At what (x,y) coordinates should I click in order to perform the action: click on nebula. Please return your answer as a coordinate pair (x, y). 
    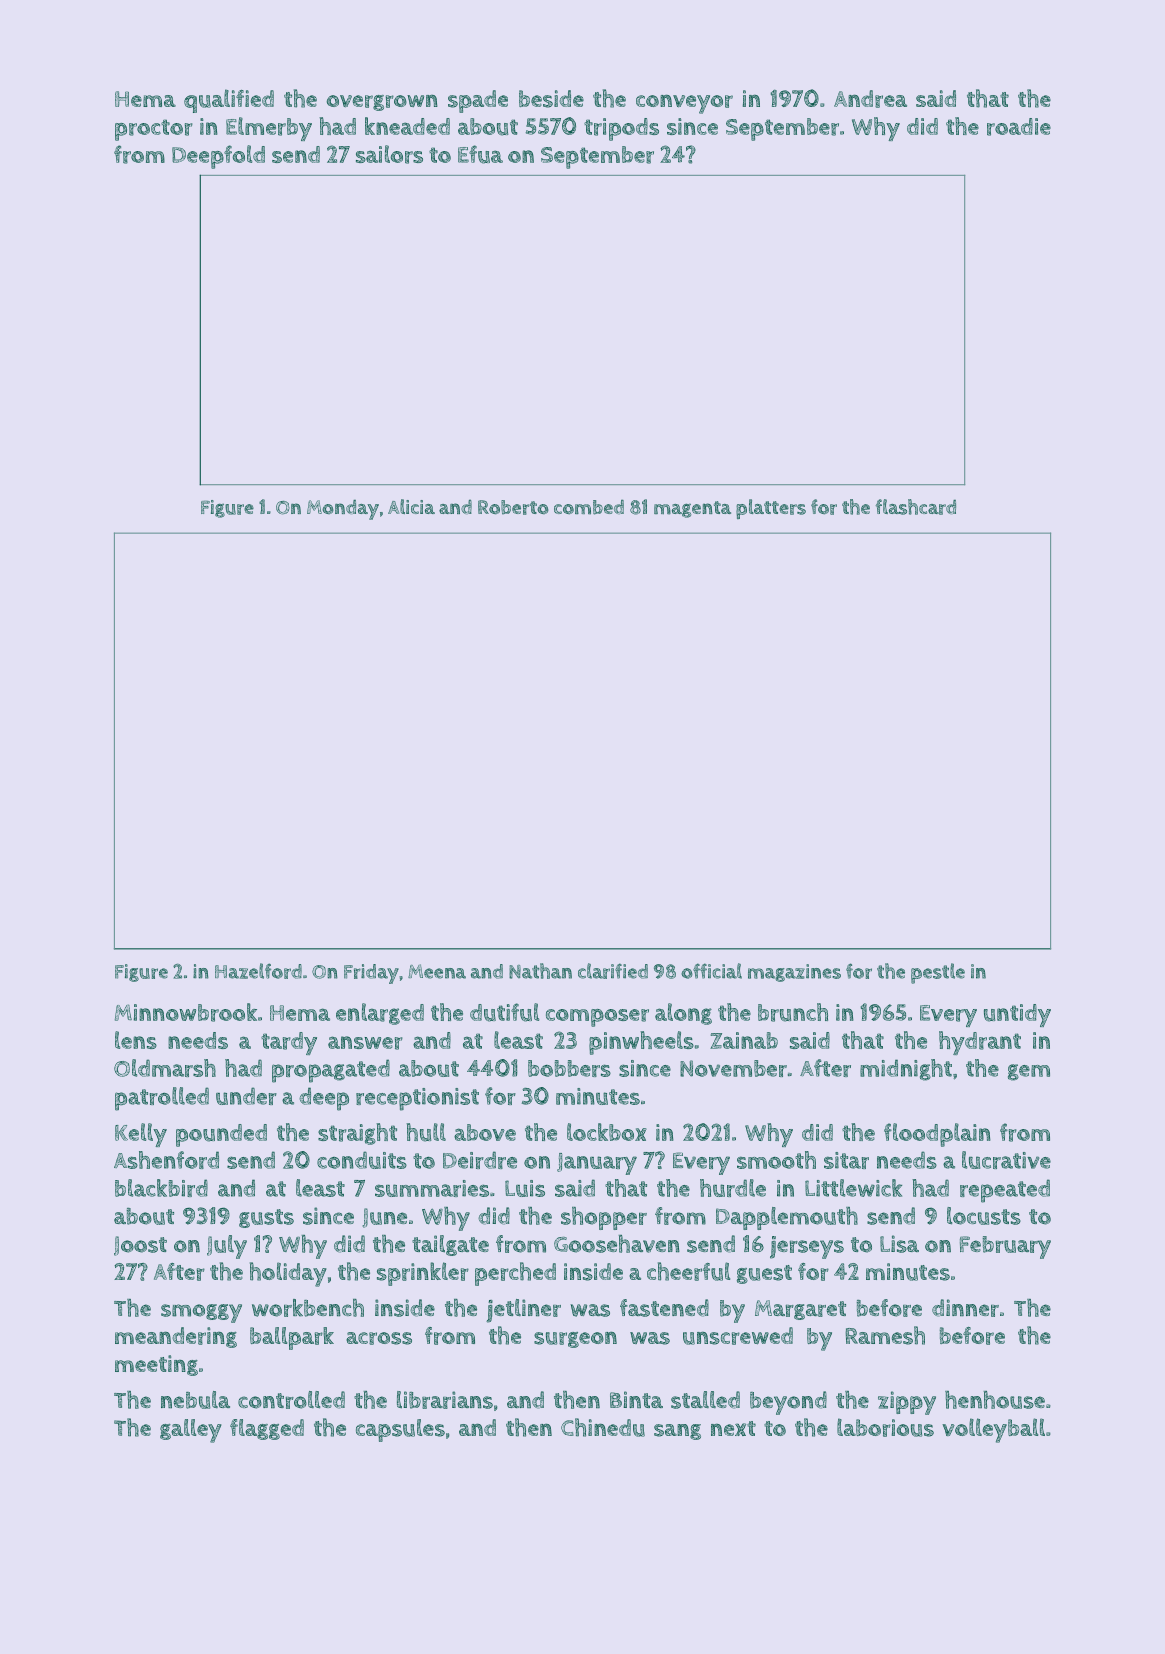
    Looking at the image, I should click on (195, 1400).
